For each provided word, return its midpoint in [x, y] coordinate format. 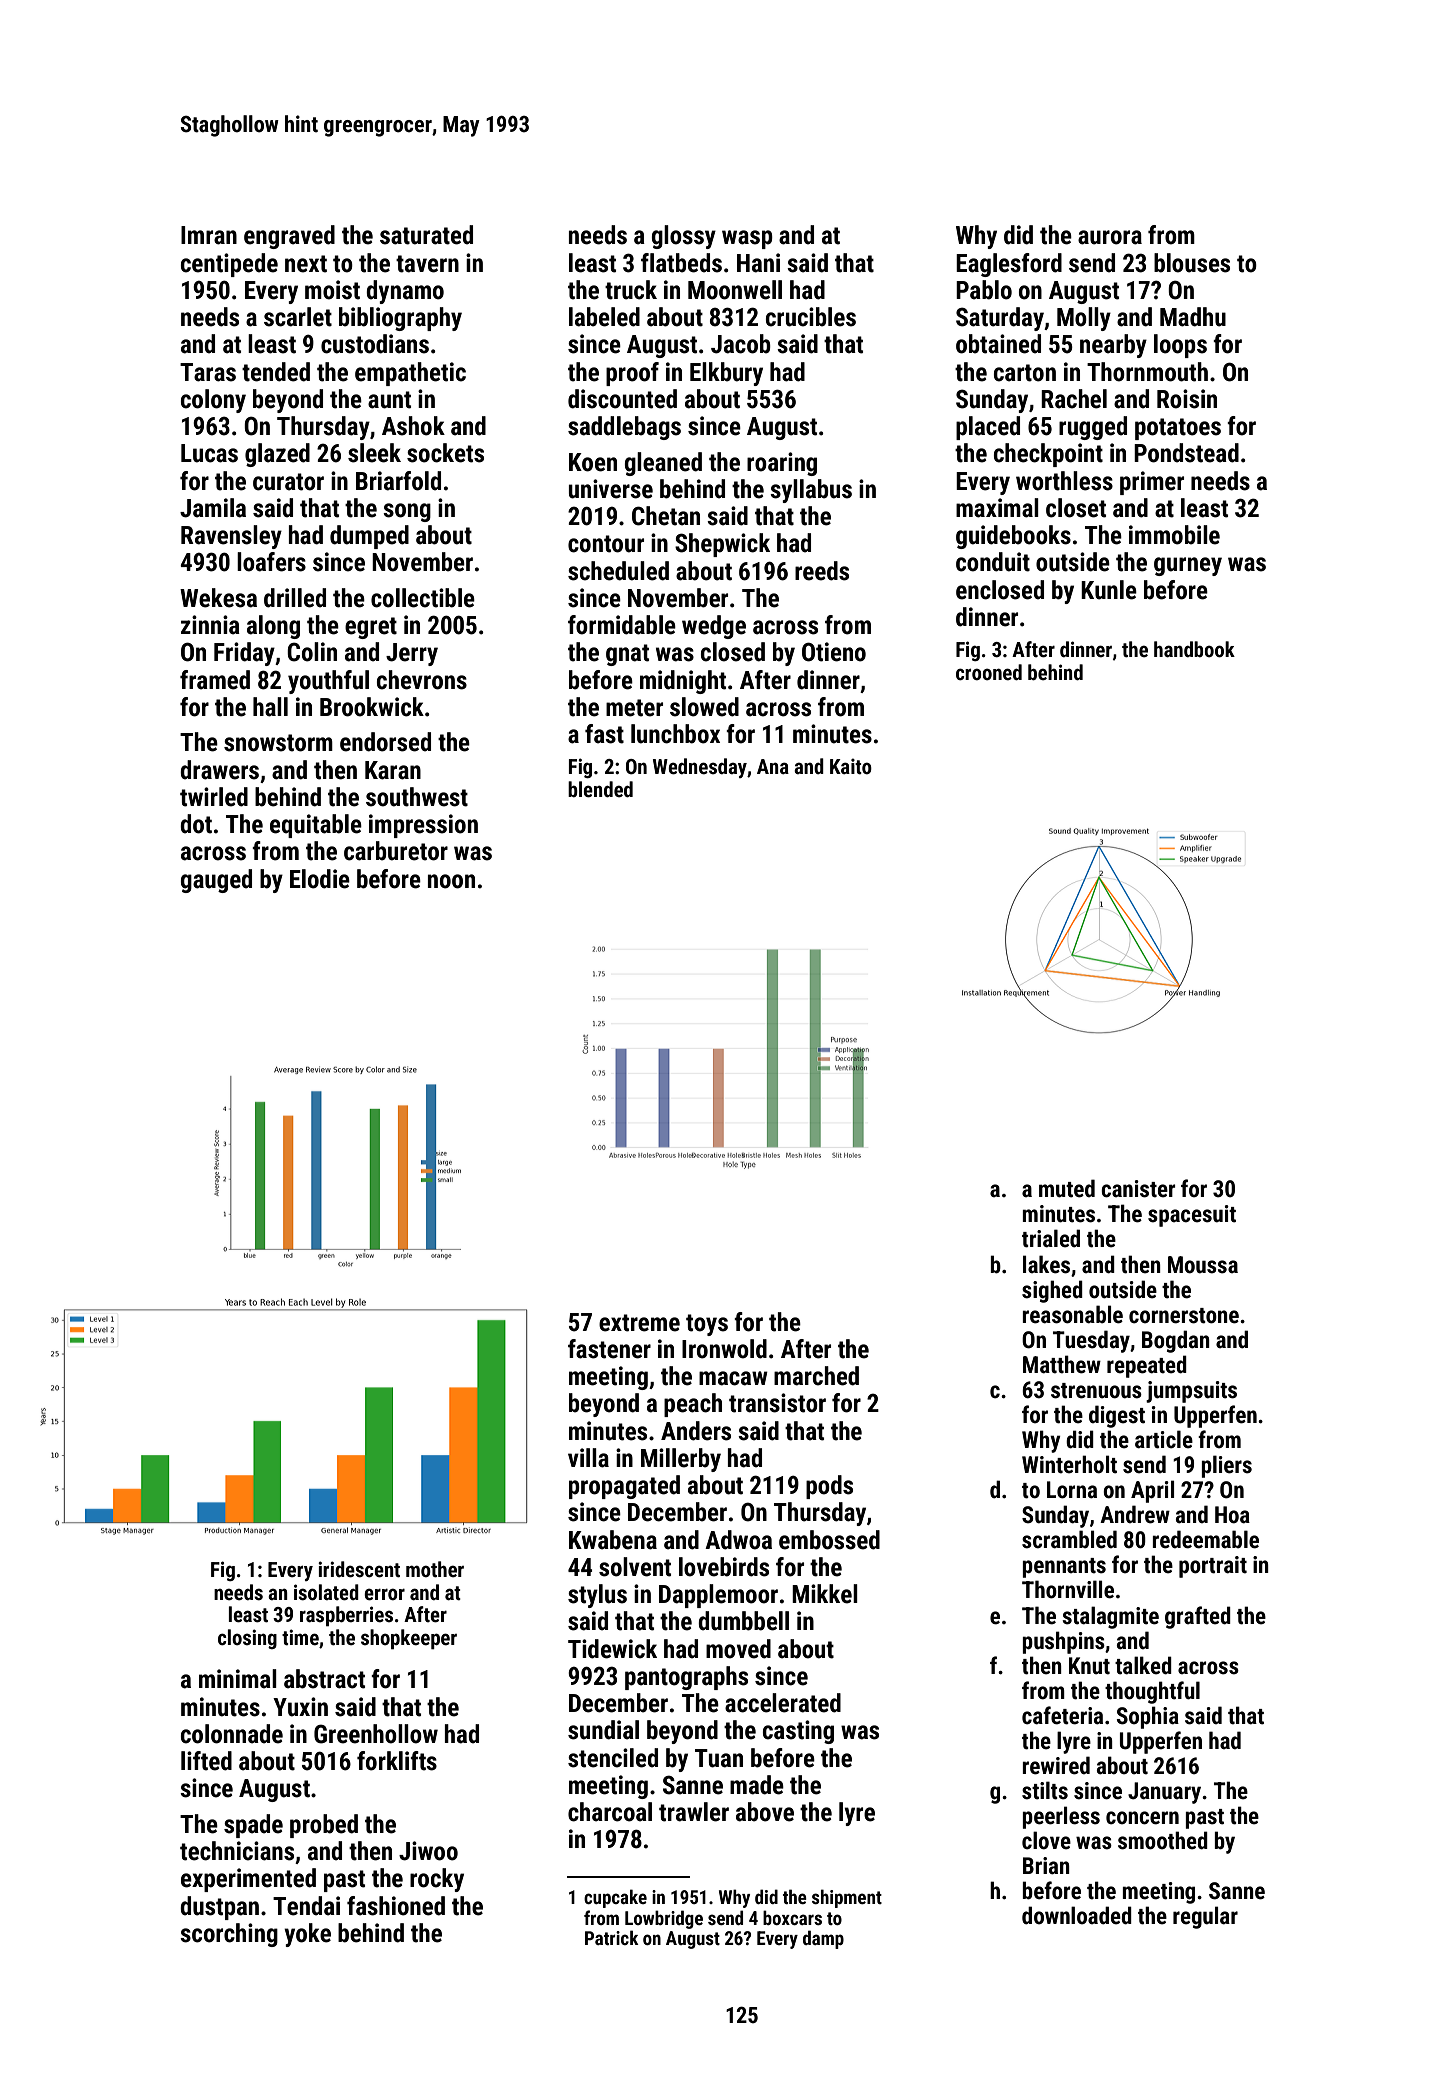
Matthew [1062, 1364]
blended [600, 789]
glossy [683, 237]
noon [451, 881]
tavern [427, 264]
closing [247, 1639]
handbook [1194, 649]
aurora [1110, 237]
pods [829, 1487]
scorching [229, 1935]
